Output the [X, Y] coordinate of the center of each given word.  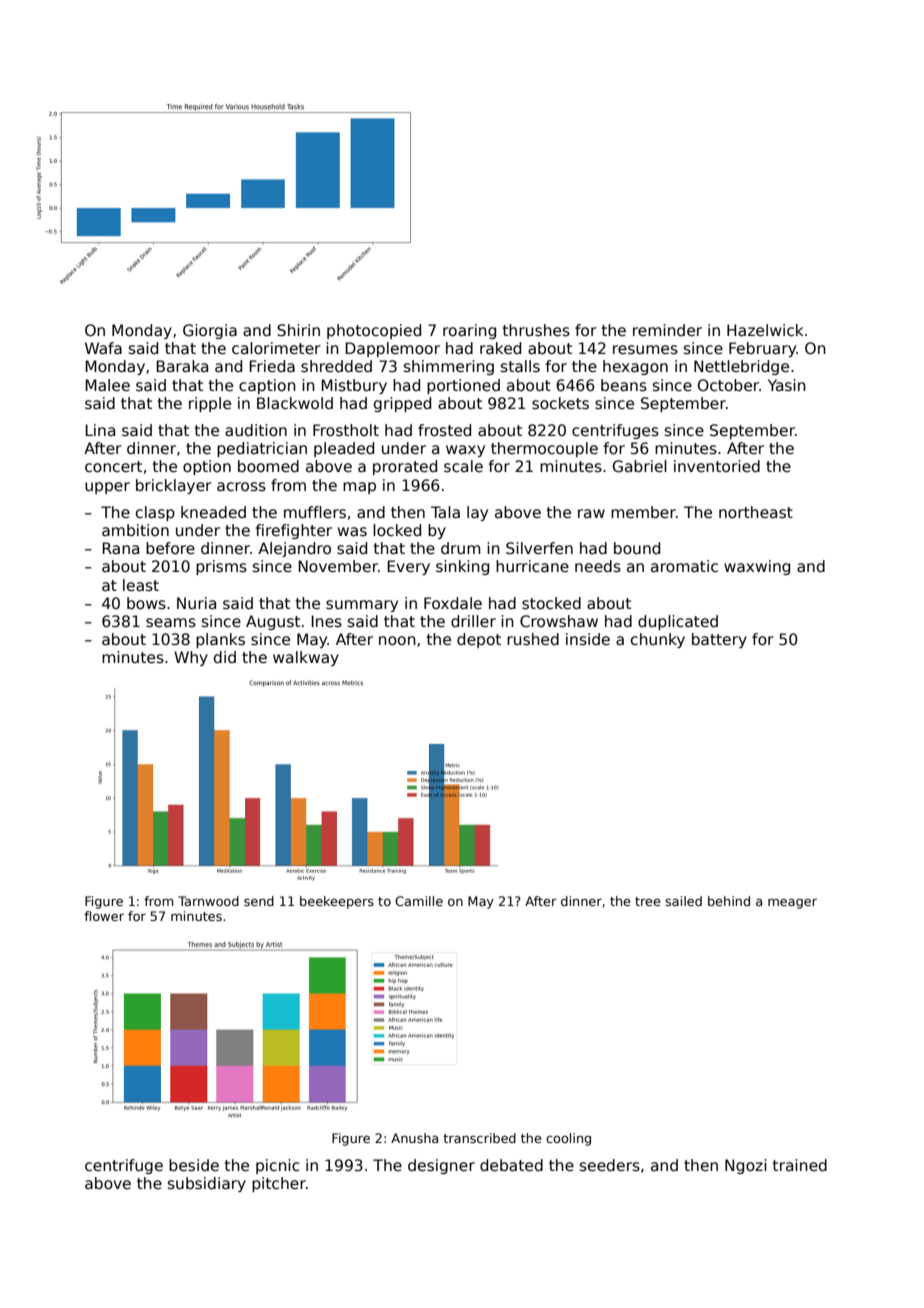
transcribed [479, 1138]
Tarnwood [208, 901]
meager [792, 904]
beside [194, 1165]
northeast [756, 512]
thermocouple [544, 449]
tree [648, 901]
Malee [107, 385]
